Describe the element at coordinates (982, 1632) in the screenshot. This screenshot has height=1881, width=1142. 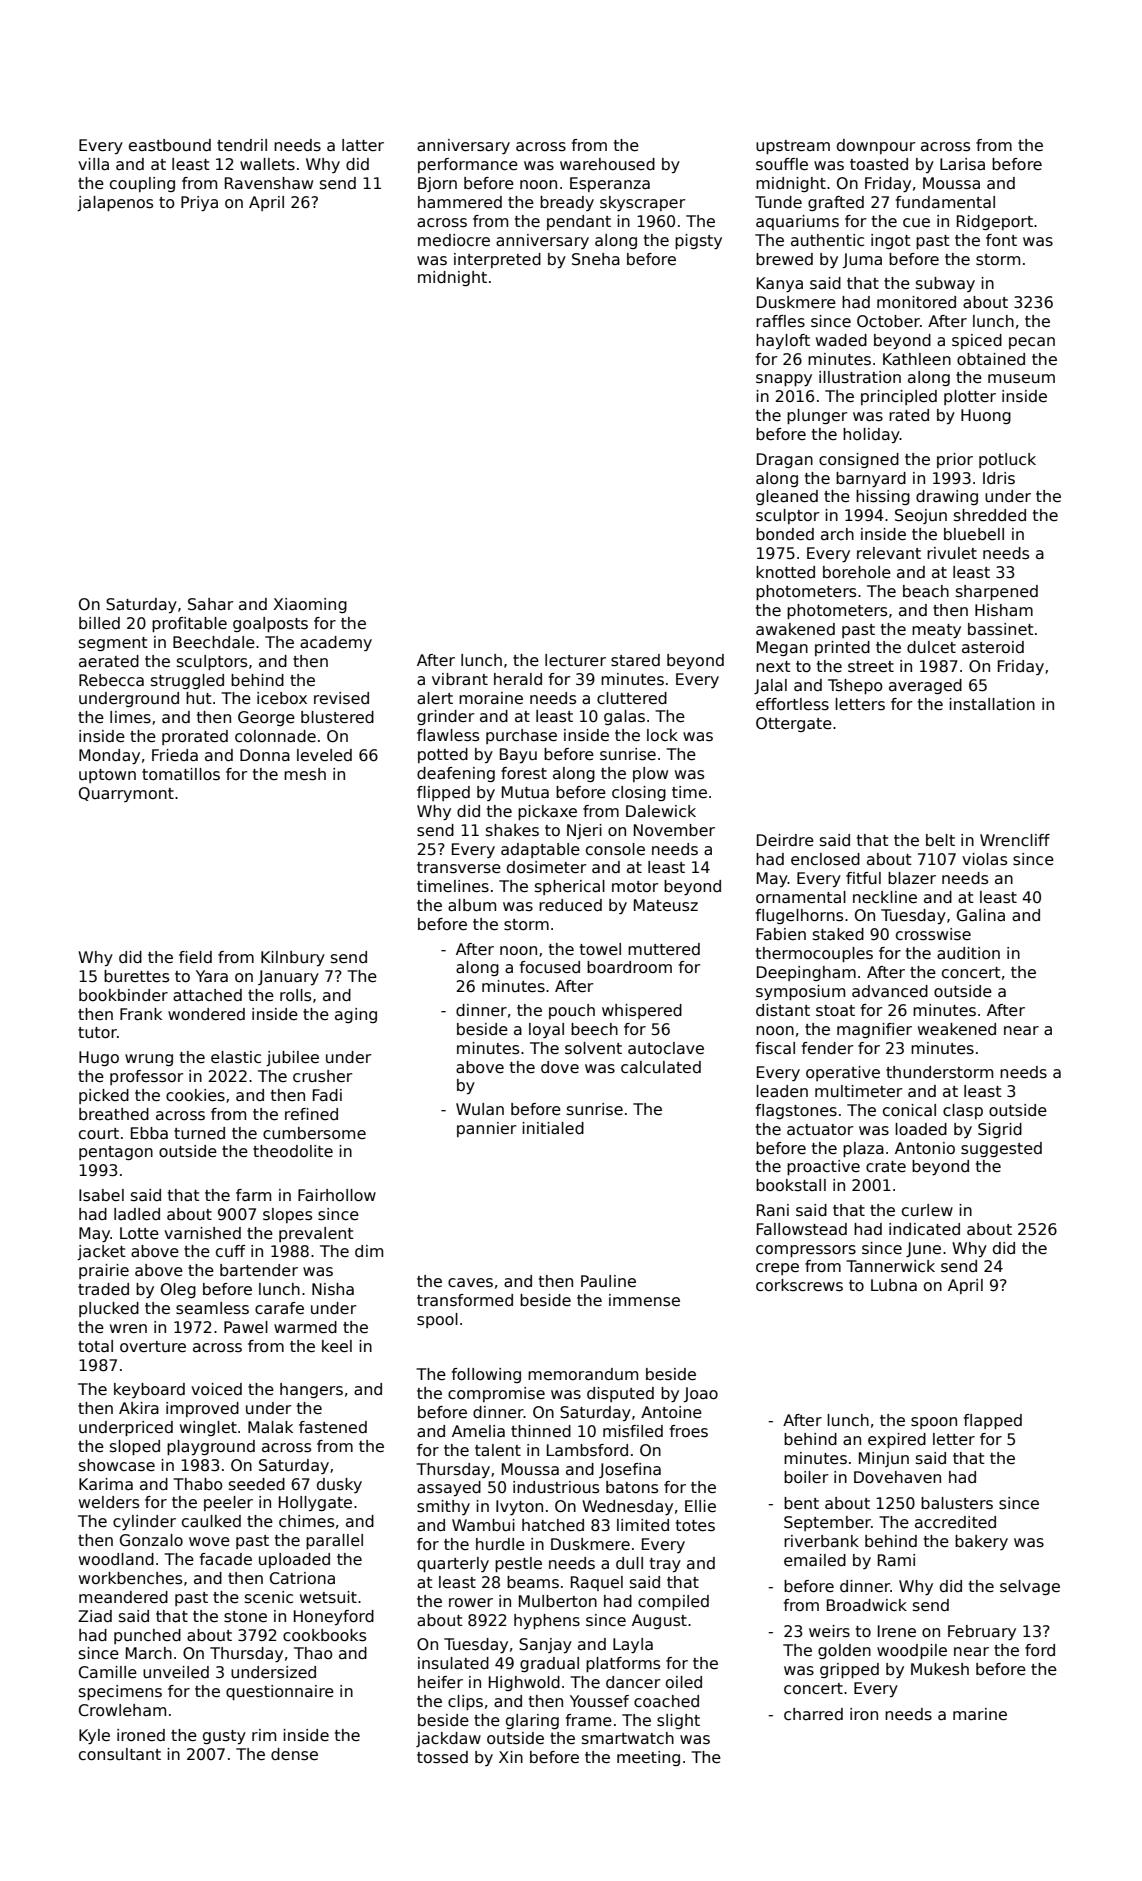
I see `February` at that location.
